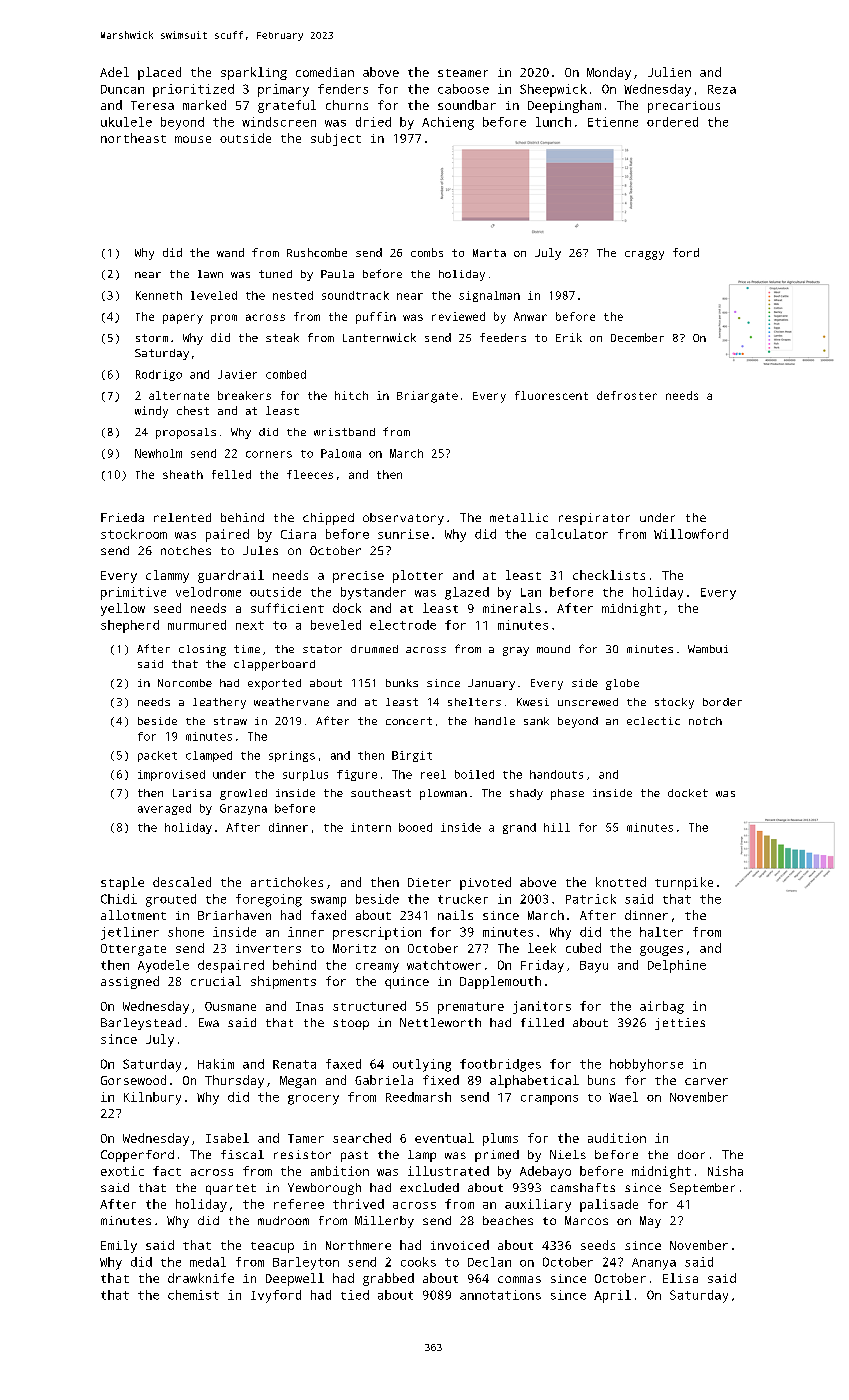  I want to click on Dapplemouth, so click(500, 982).
